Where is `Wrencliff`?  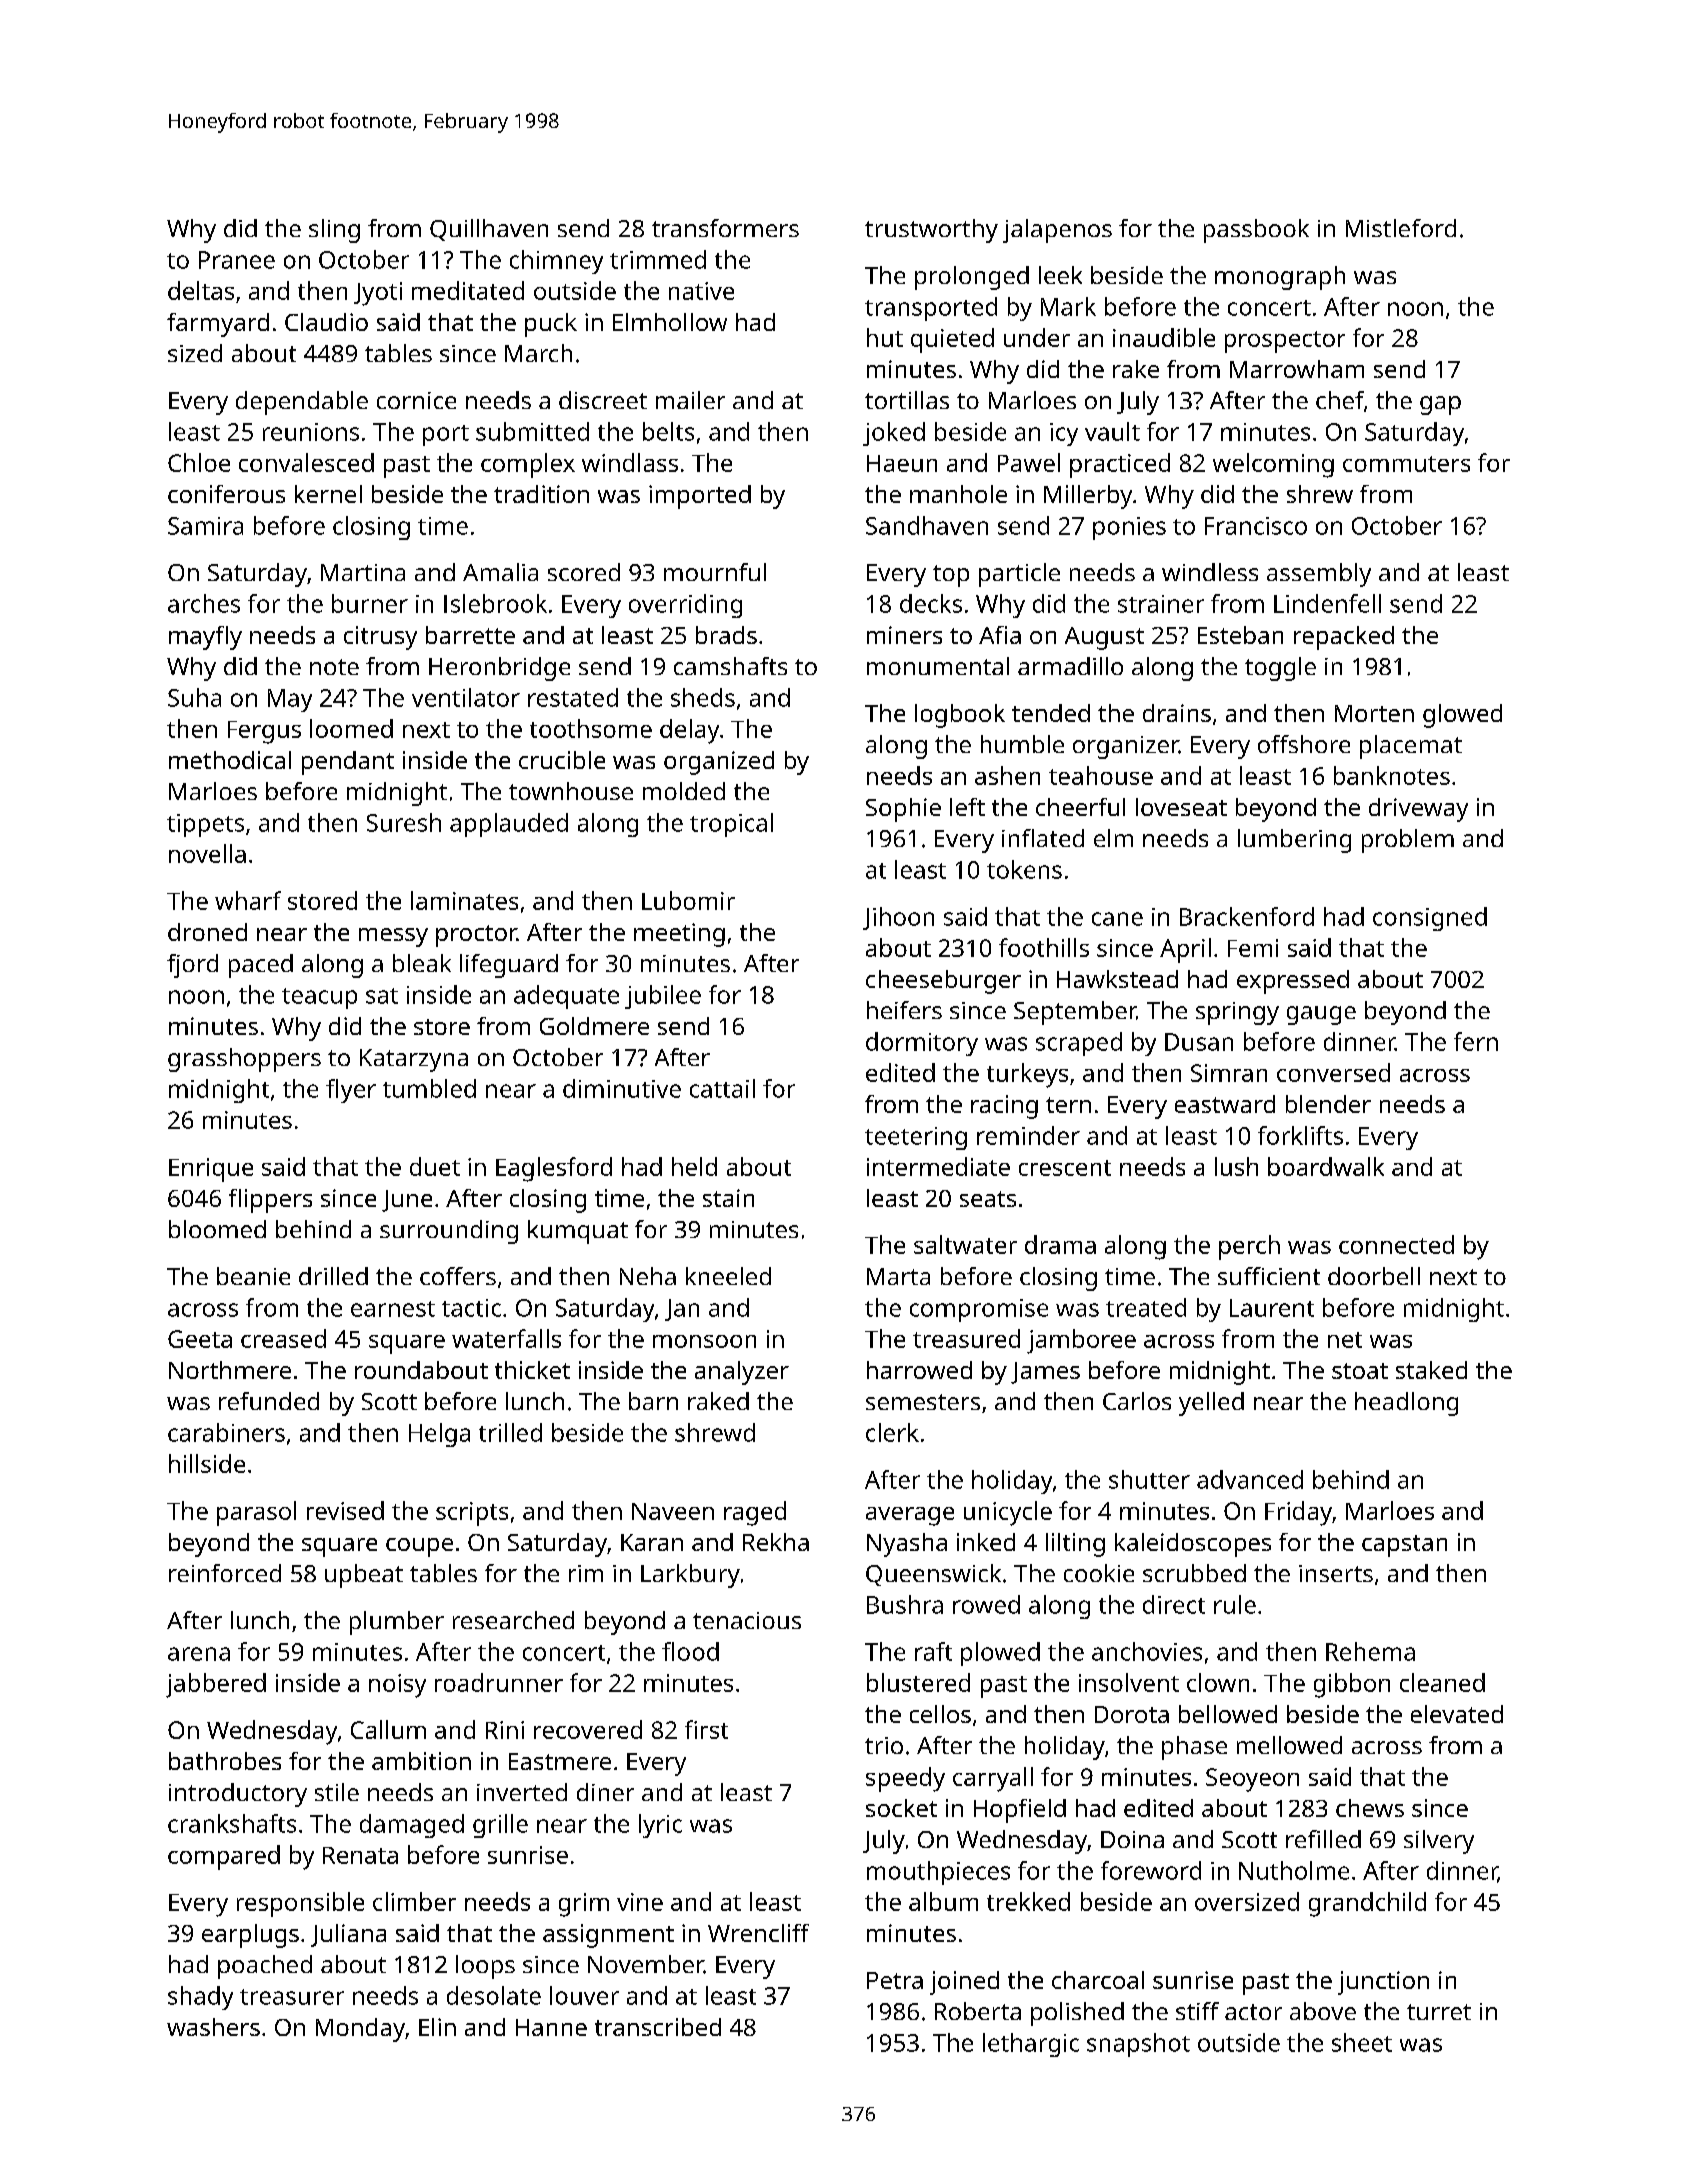 Wrencliff is located at coordinates (758, 1933).
